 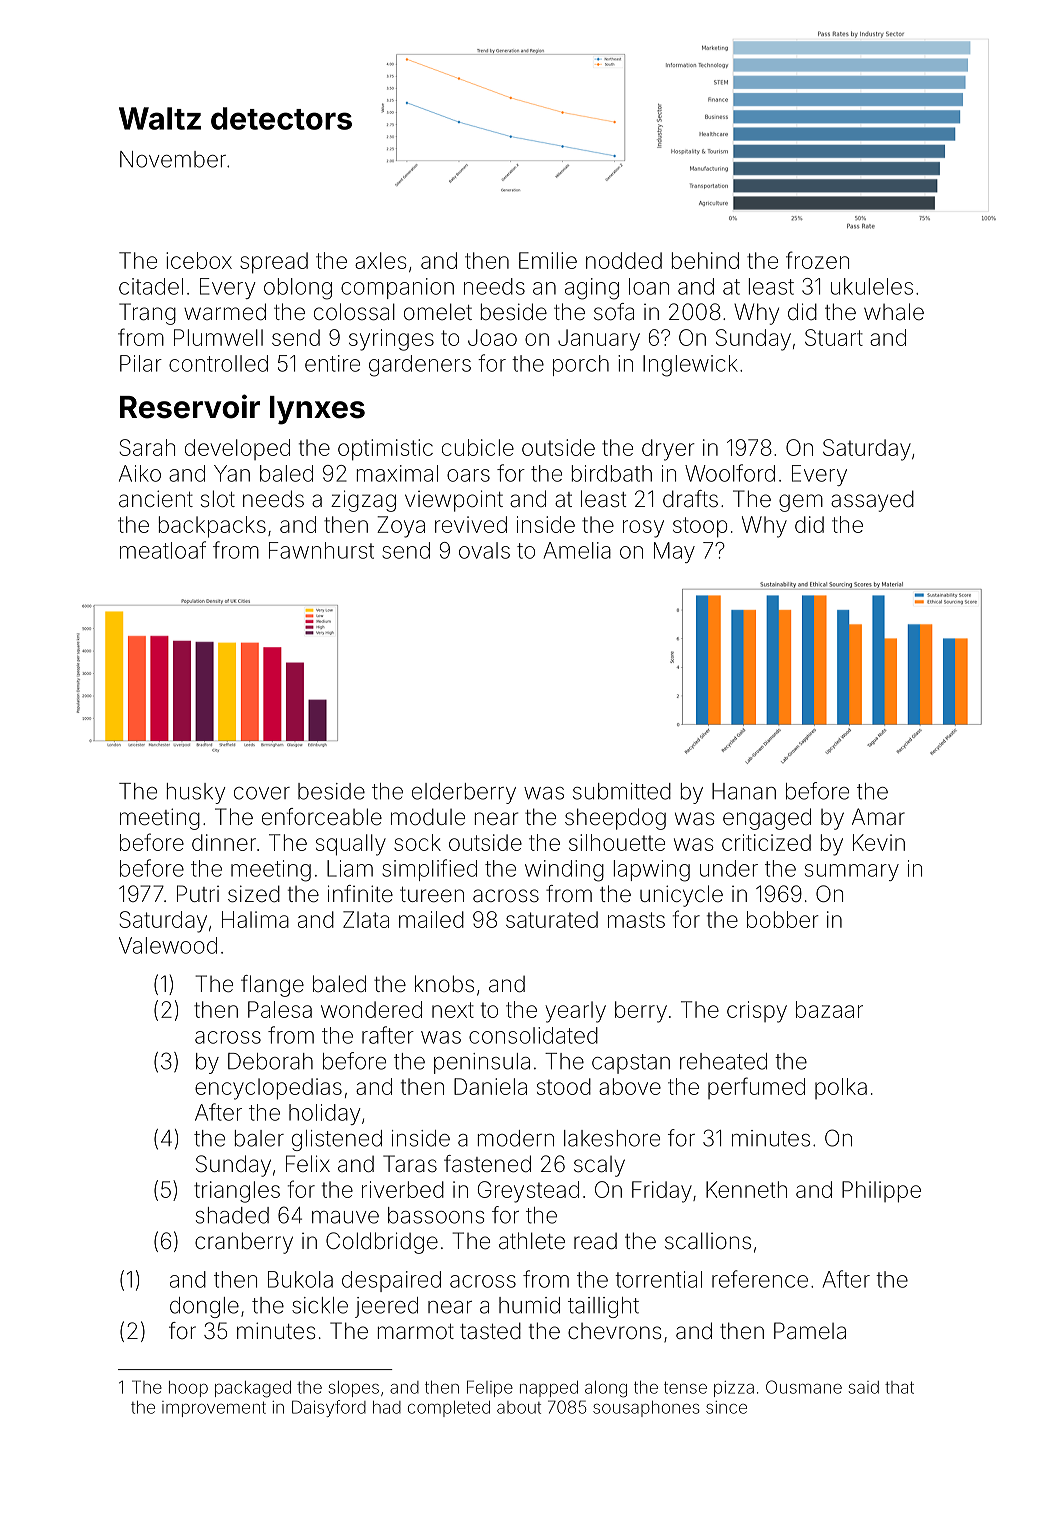 What do you see at coordinates (160, 118) in the image?
I see `Waltz` at bounding box center [160, 118].
